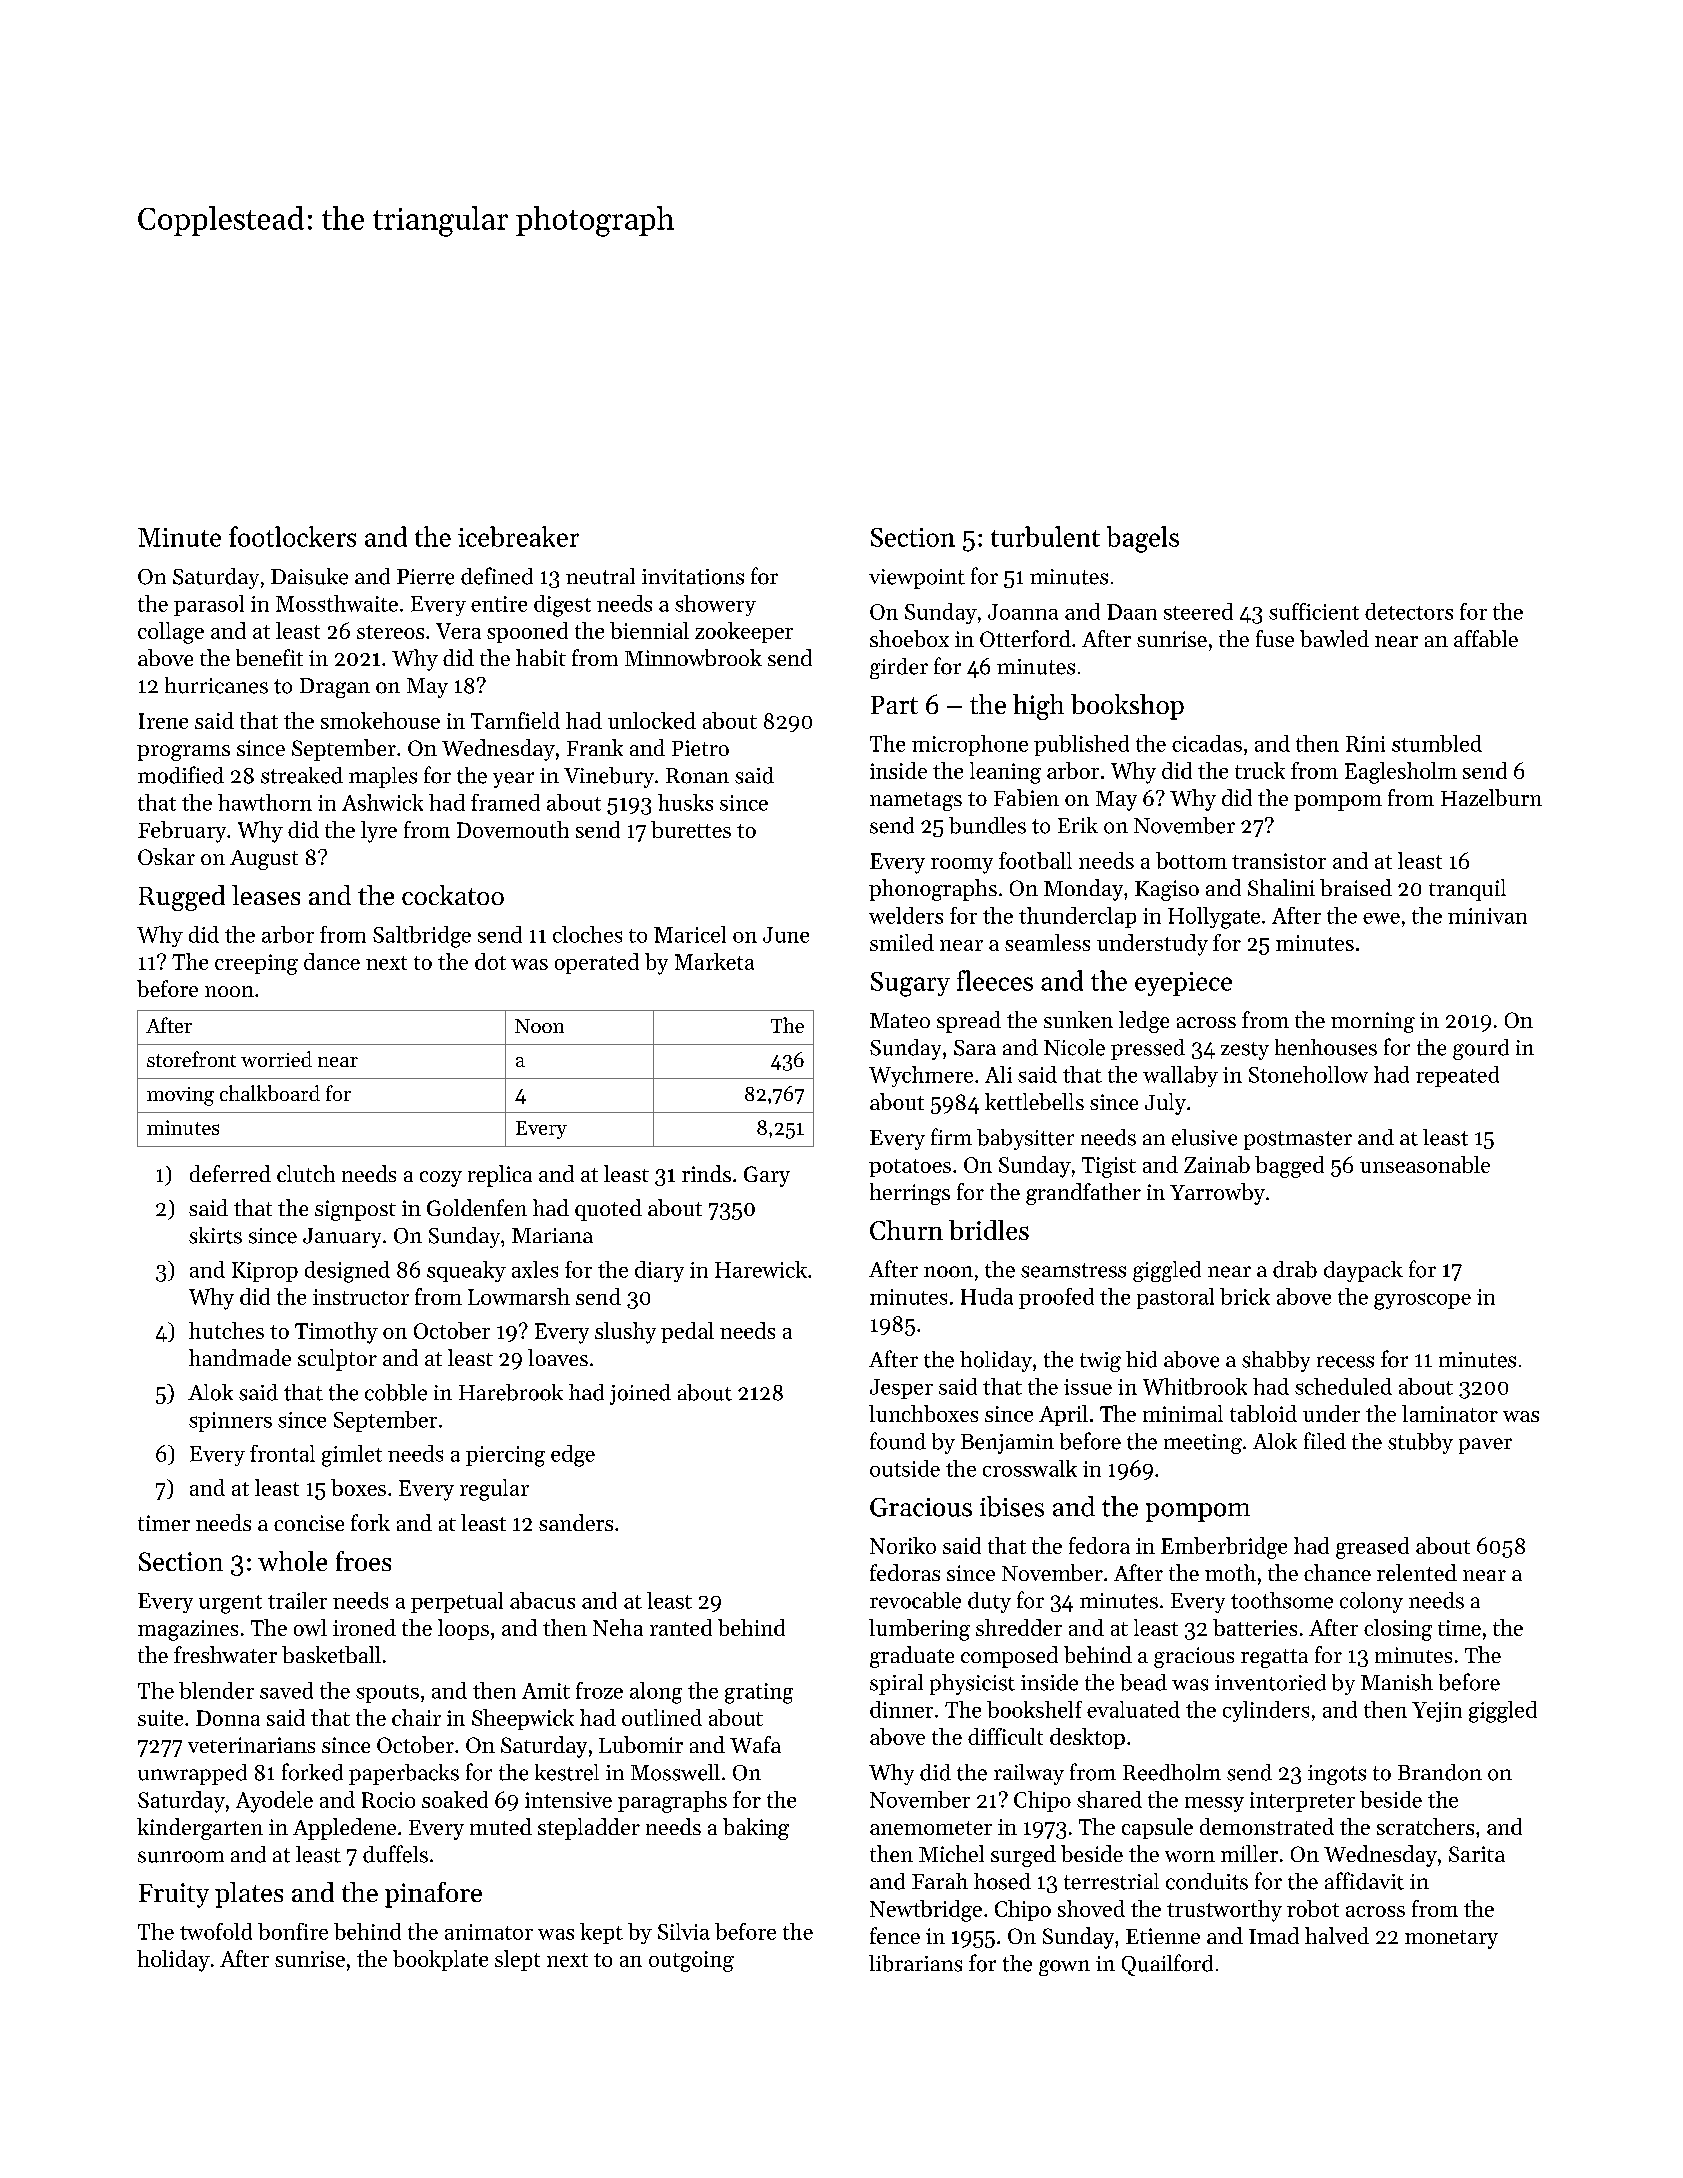 This screenshot has height=2178, width=1683. I want to click on seamstress, so click(1073, 1270).
